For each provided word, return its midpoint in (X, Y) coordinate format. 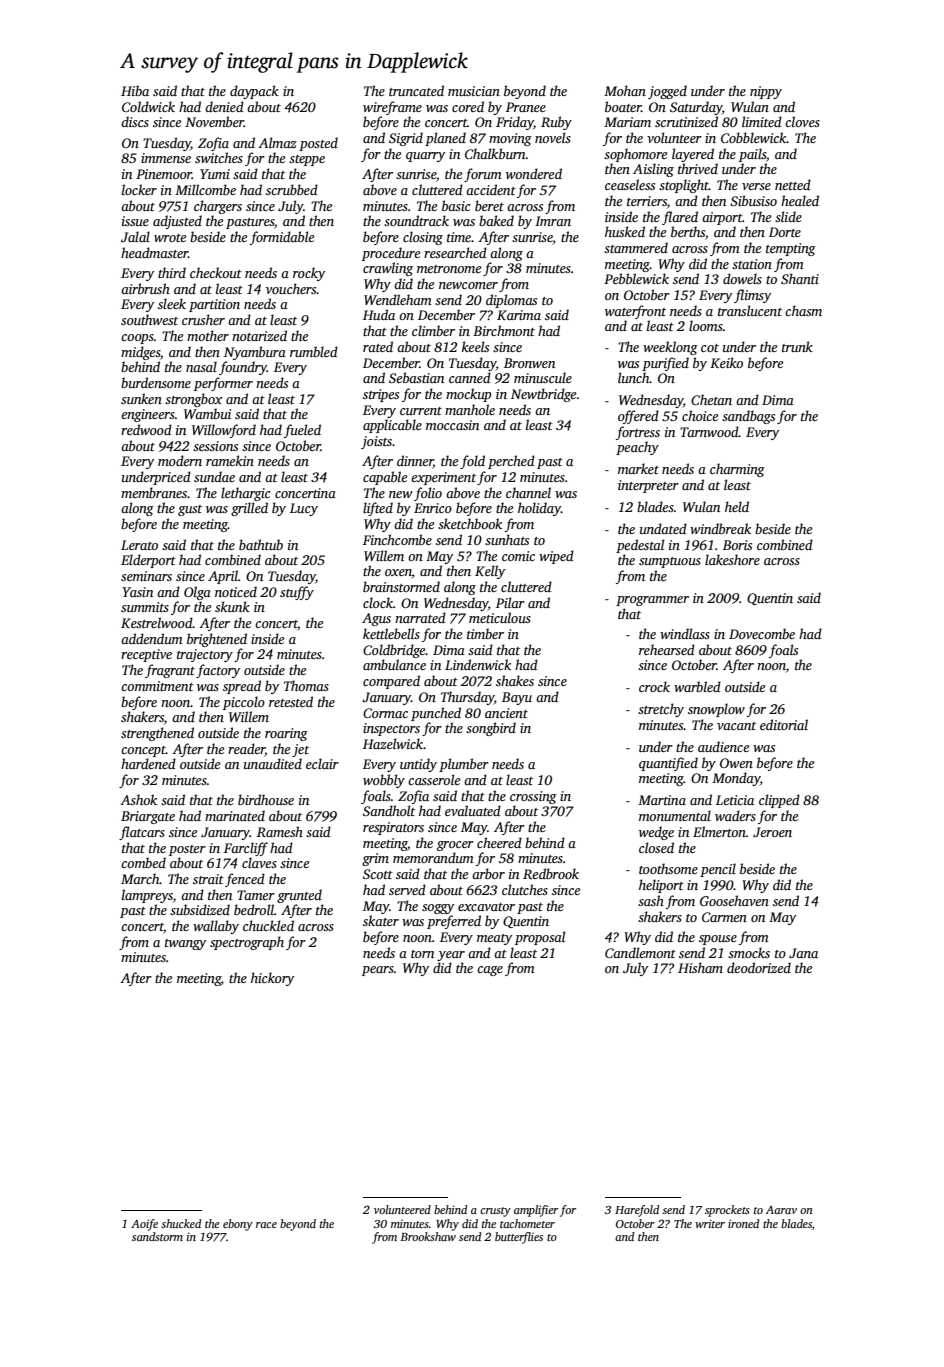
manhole (470, 409)
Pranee (526, 107)
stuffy (297, 593)
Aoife (144, 1225)
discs (135, 121)
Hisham (700, 967)
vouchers (291, 288)
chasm (803, 310)
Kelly (490, 572)
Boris (737, 545)
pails (752, 155)
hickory (272, 979)
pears (378, 971)
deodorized (759, 967)
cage (490, 971)
